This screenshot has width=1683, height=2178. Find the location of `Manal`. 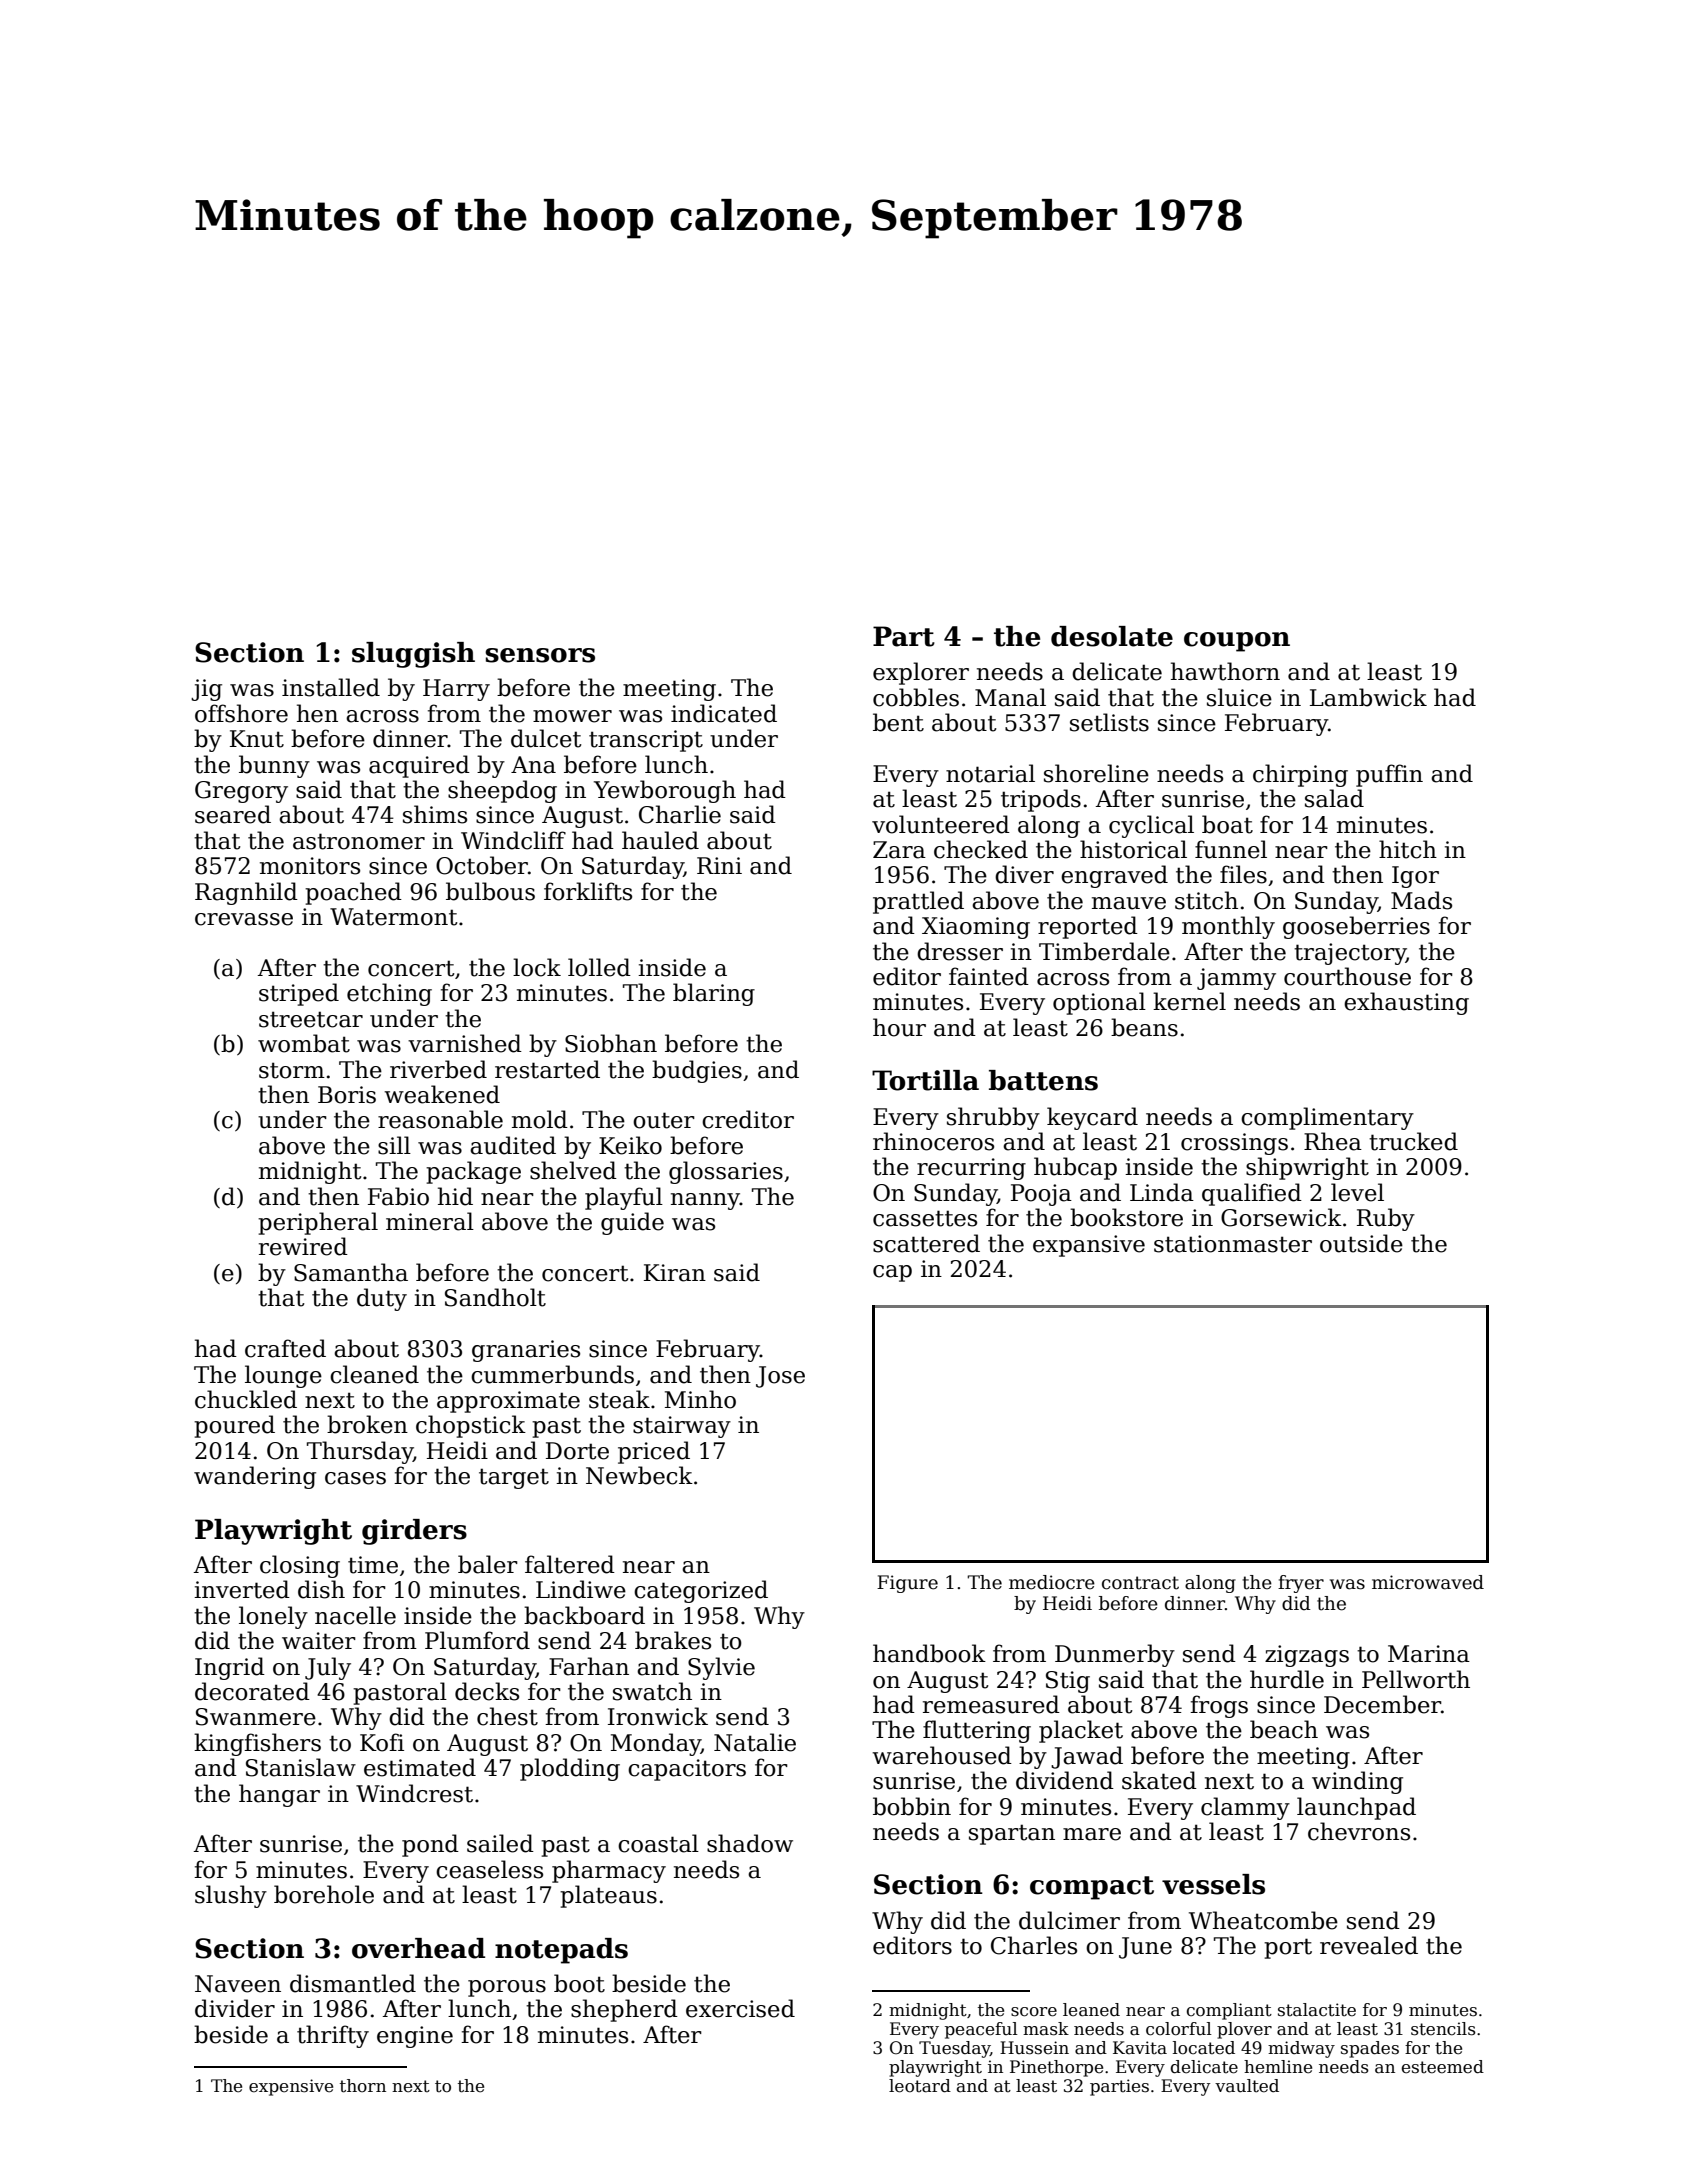

Manal is located at coordinates (1010, 697).
